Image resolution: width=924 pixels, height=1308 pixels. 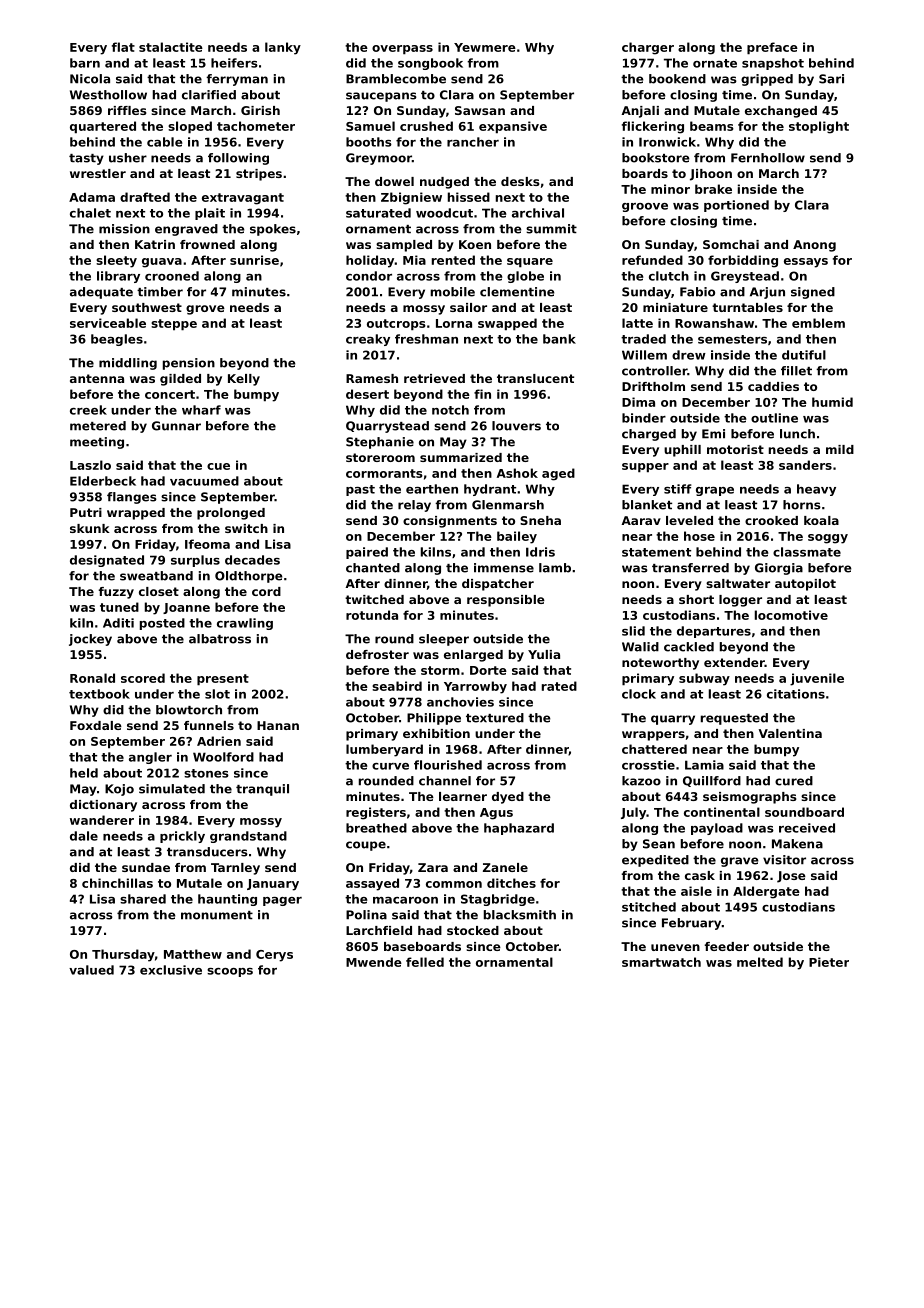 What do you see at coordinates (831, 79) in the document?
I see `Sari` at bounding box center [831, 79].
